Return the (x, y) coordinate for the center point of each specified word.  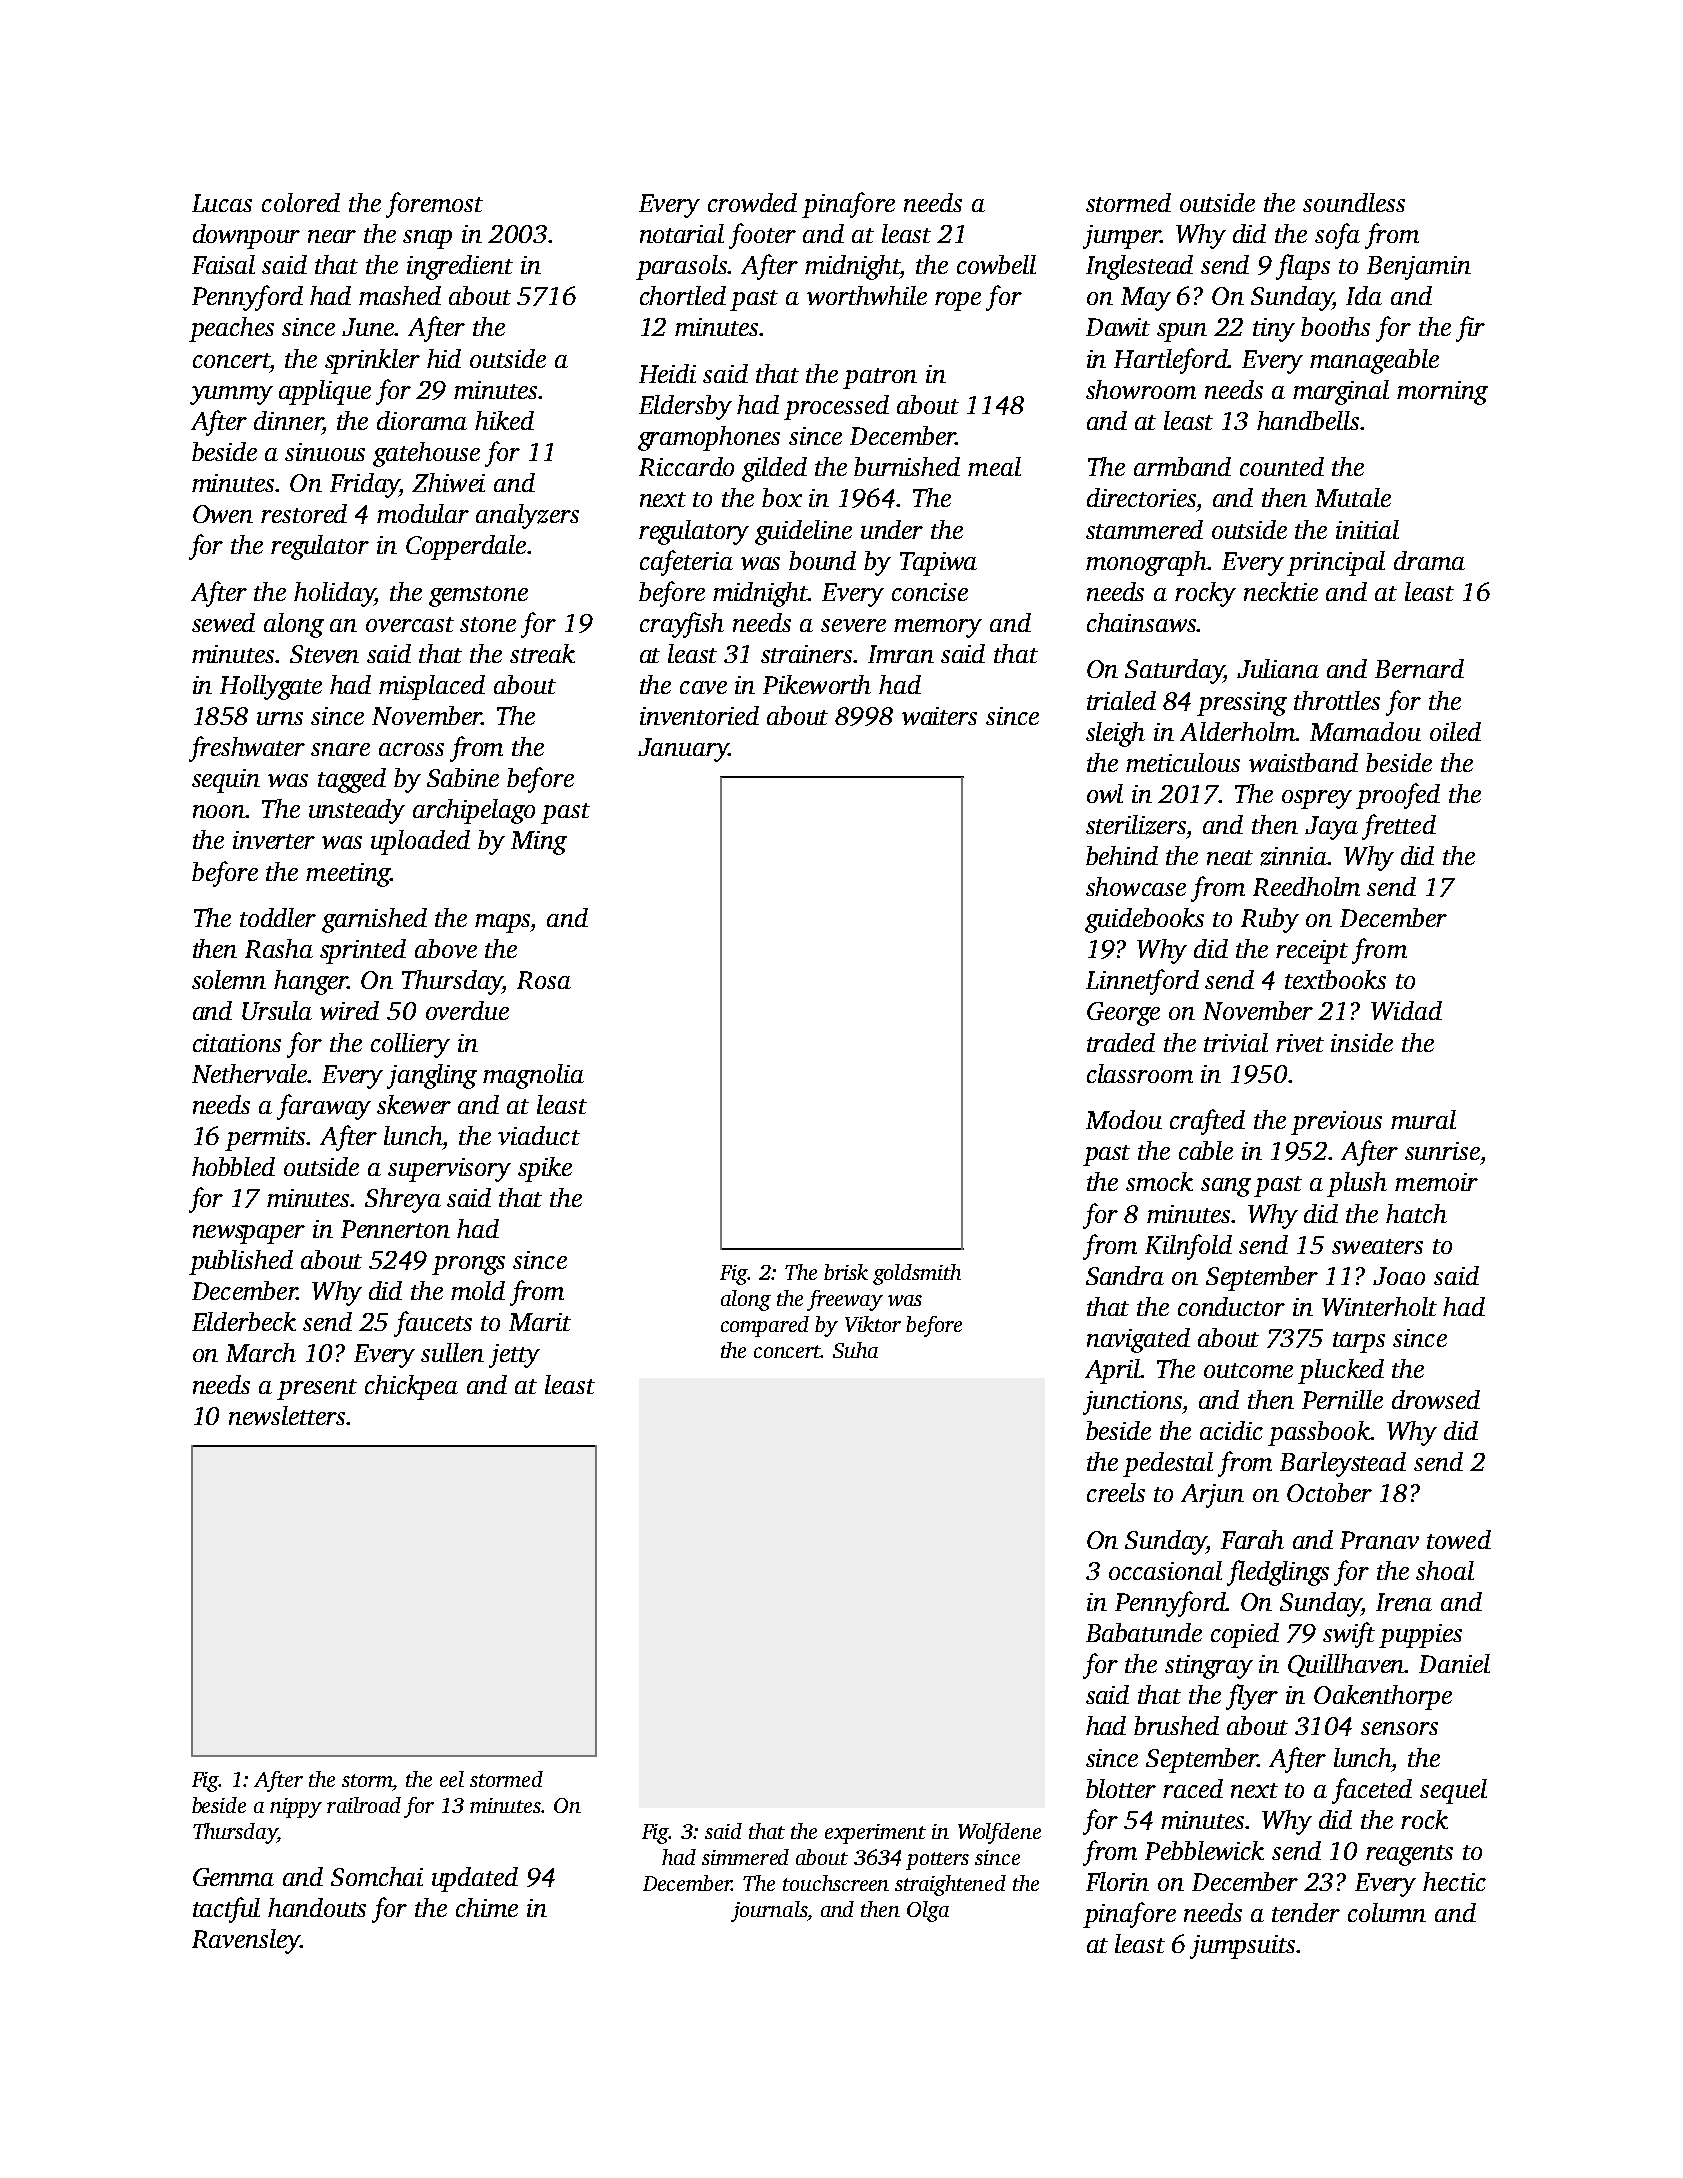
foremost (434, 205)
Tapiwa (938, 564)
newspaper (249, 1234)
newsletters (287, 1415)
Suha (855, 1350)
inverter (274, 840)
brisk (846, 1272)
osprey (1317, 799)
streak (542, 653)
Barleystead (1343, 1464)
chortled (683, 295)
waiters (939, 716)
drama (1429, 560)
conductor (1231, 1306)
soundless (1354, 202)
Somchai (377, 1876)
